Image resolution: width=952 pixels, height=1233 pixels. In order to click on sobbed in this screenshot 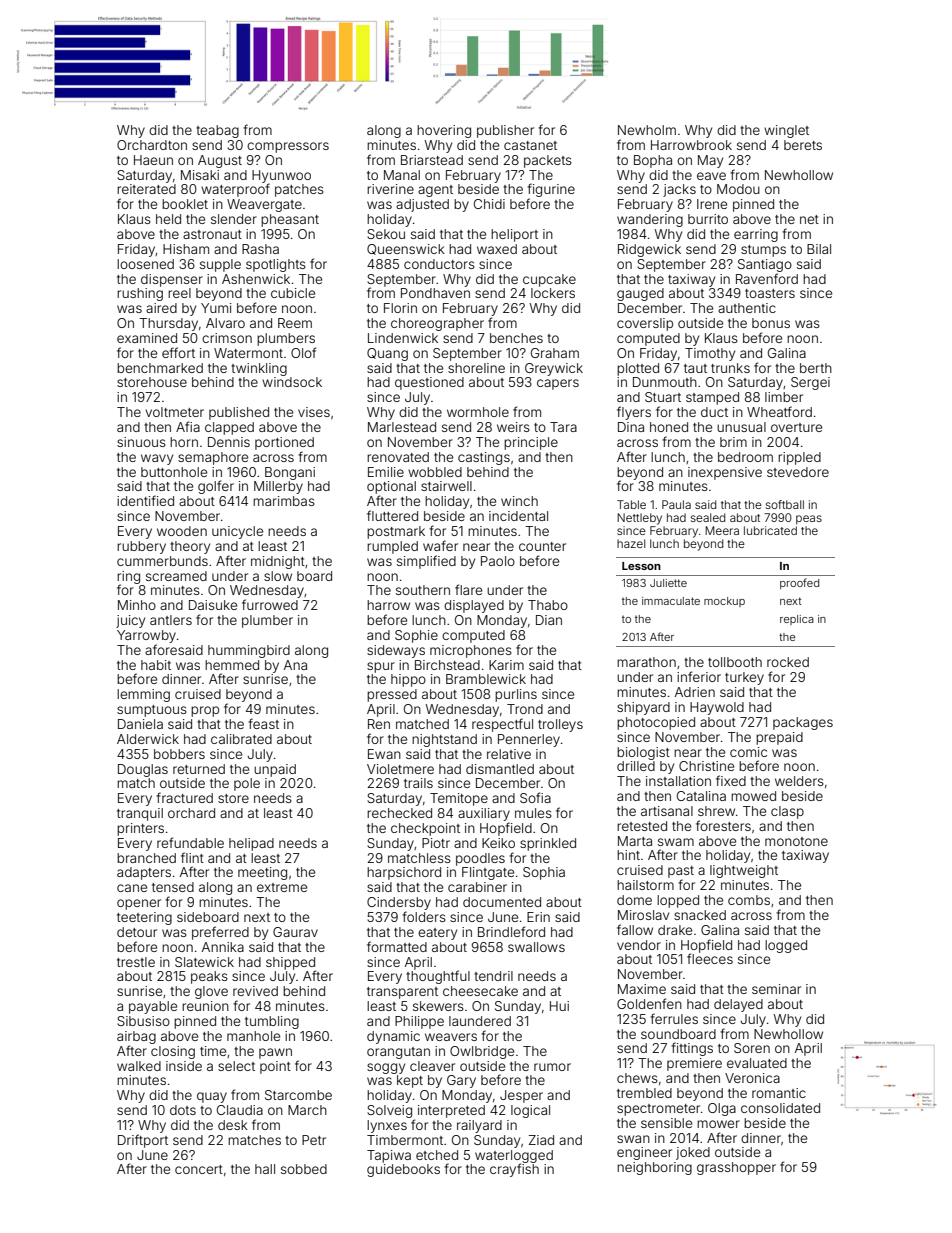, I will do `click(304, 1169)`.
